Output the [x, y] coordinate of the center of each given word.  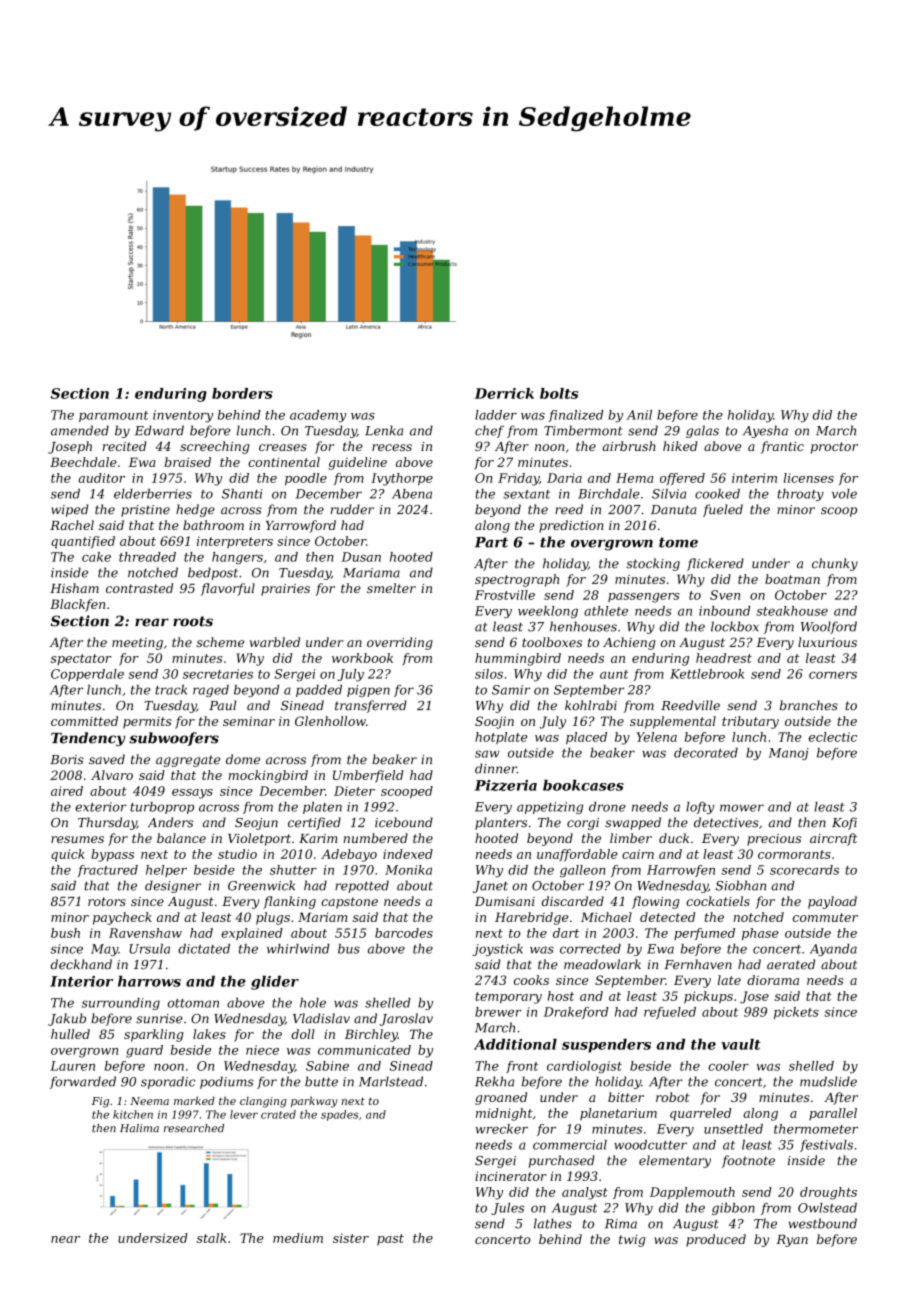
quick [68, 855]
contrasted [139, 588]
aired [67, 791]
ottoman [193, 1003]
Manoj [789, 754]
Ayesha [765, 431]
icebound [404, 822]
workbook [362, 658]
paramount [113, 416]
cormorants [794, 854]
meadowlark [602, 964]
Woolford [829, 627]
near [65, 1239]
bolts [559, 393]
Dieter [354, 791]
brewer [498, 1012]
